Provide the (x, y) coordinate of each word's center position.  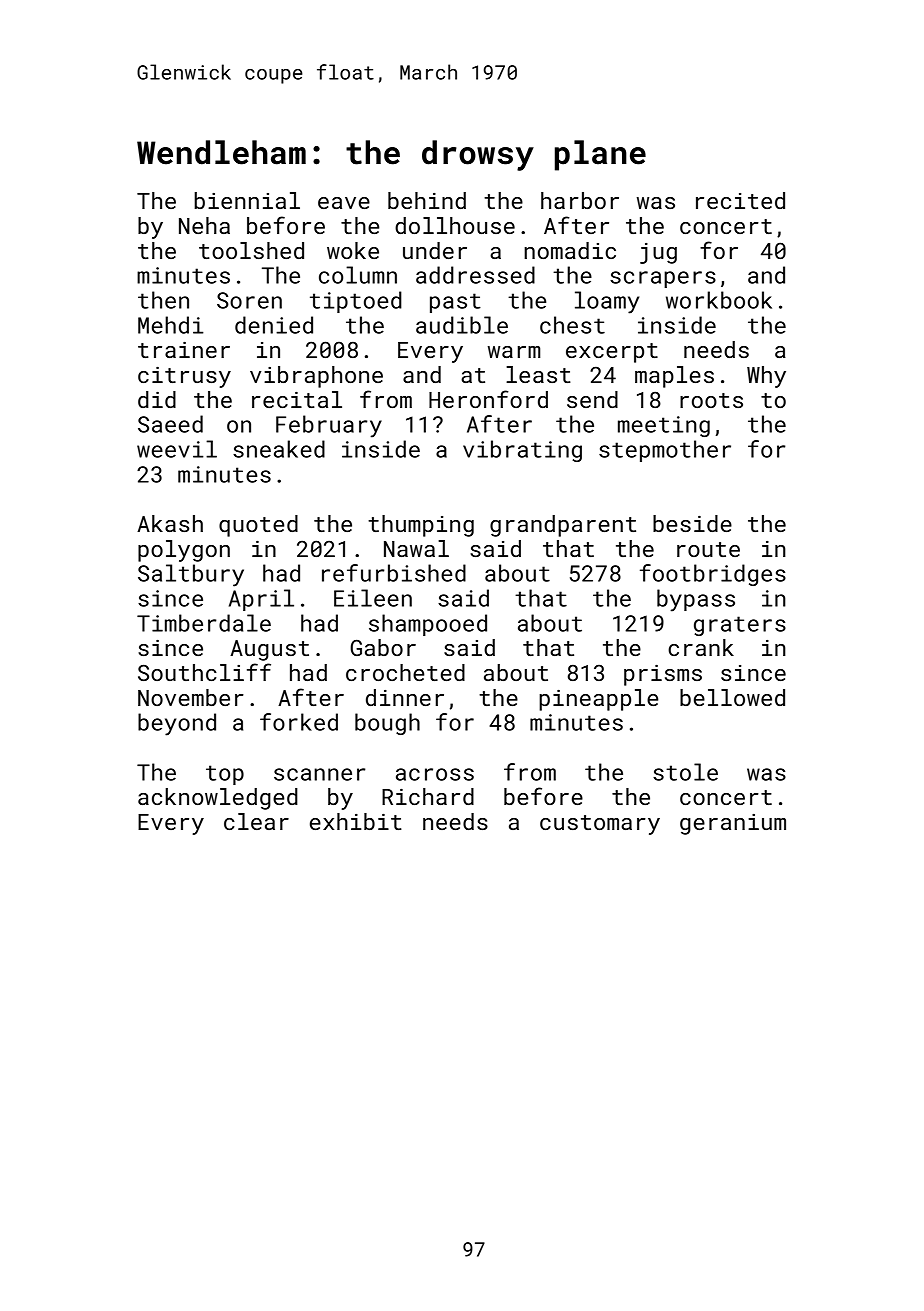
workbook (719, 300)
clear (256, 821)
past (455, 303)
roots (711, 400)
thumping (421, 526)
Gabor (383, 647)
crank (701, 647)
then (163, 300)
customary (600, 825)
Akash (170, 523)
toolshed (251, 250)
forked (299, 722)
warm (514, 352)
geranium (733, 824)
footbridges (713, 575)
